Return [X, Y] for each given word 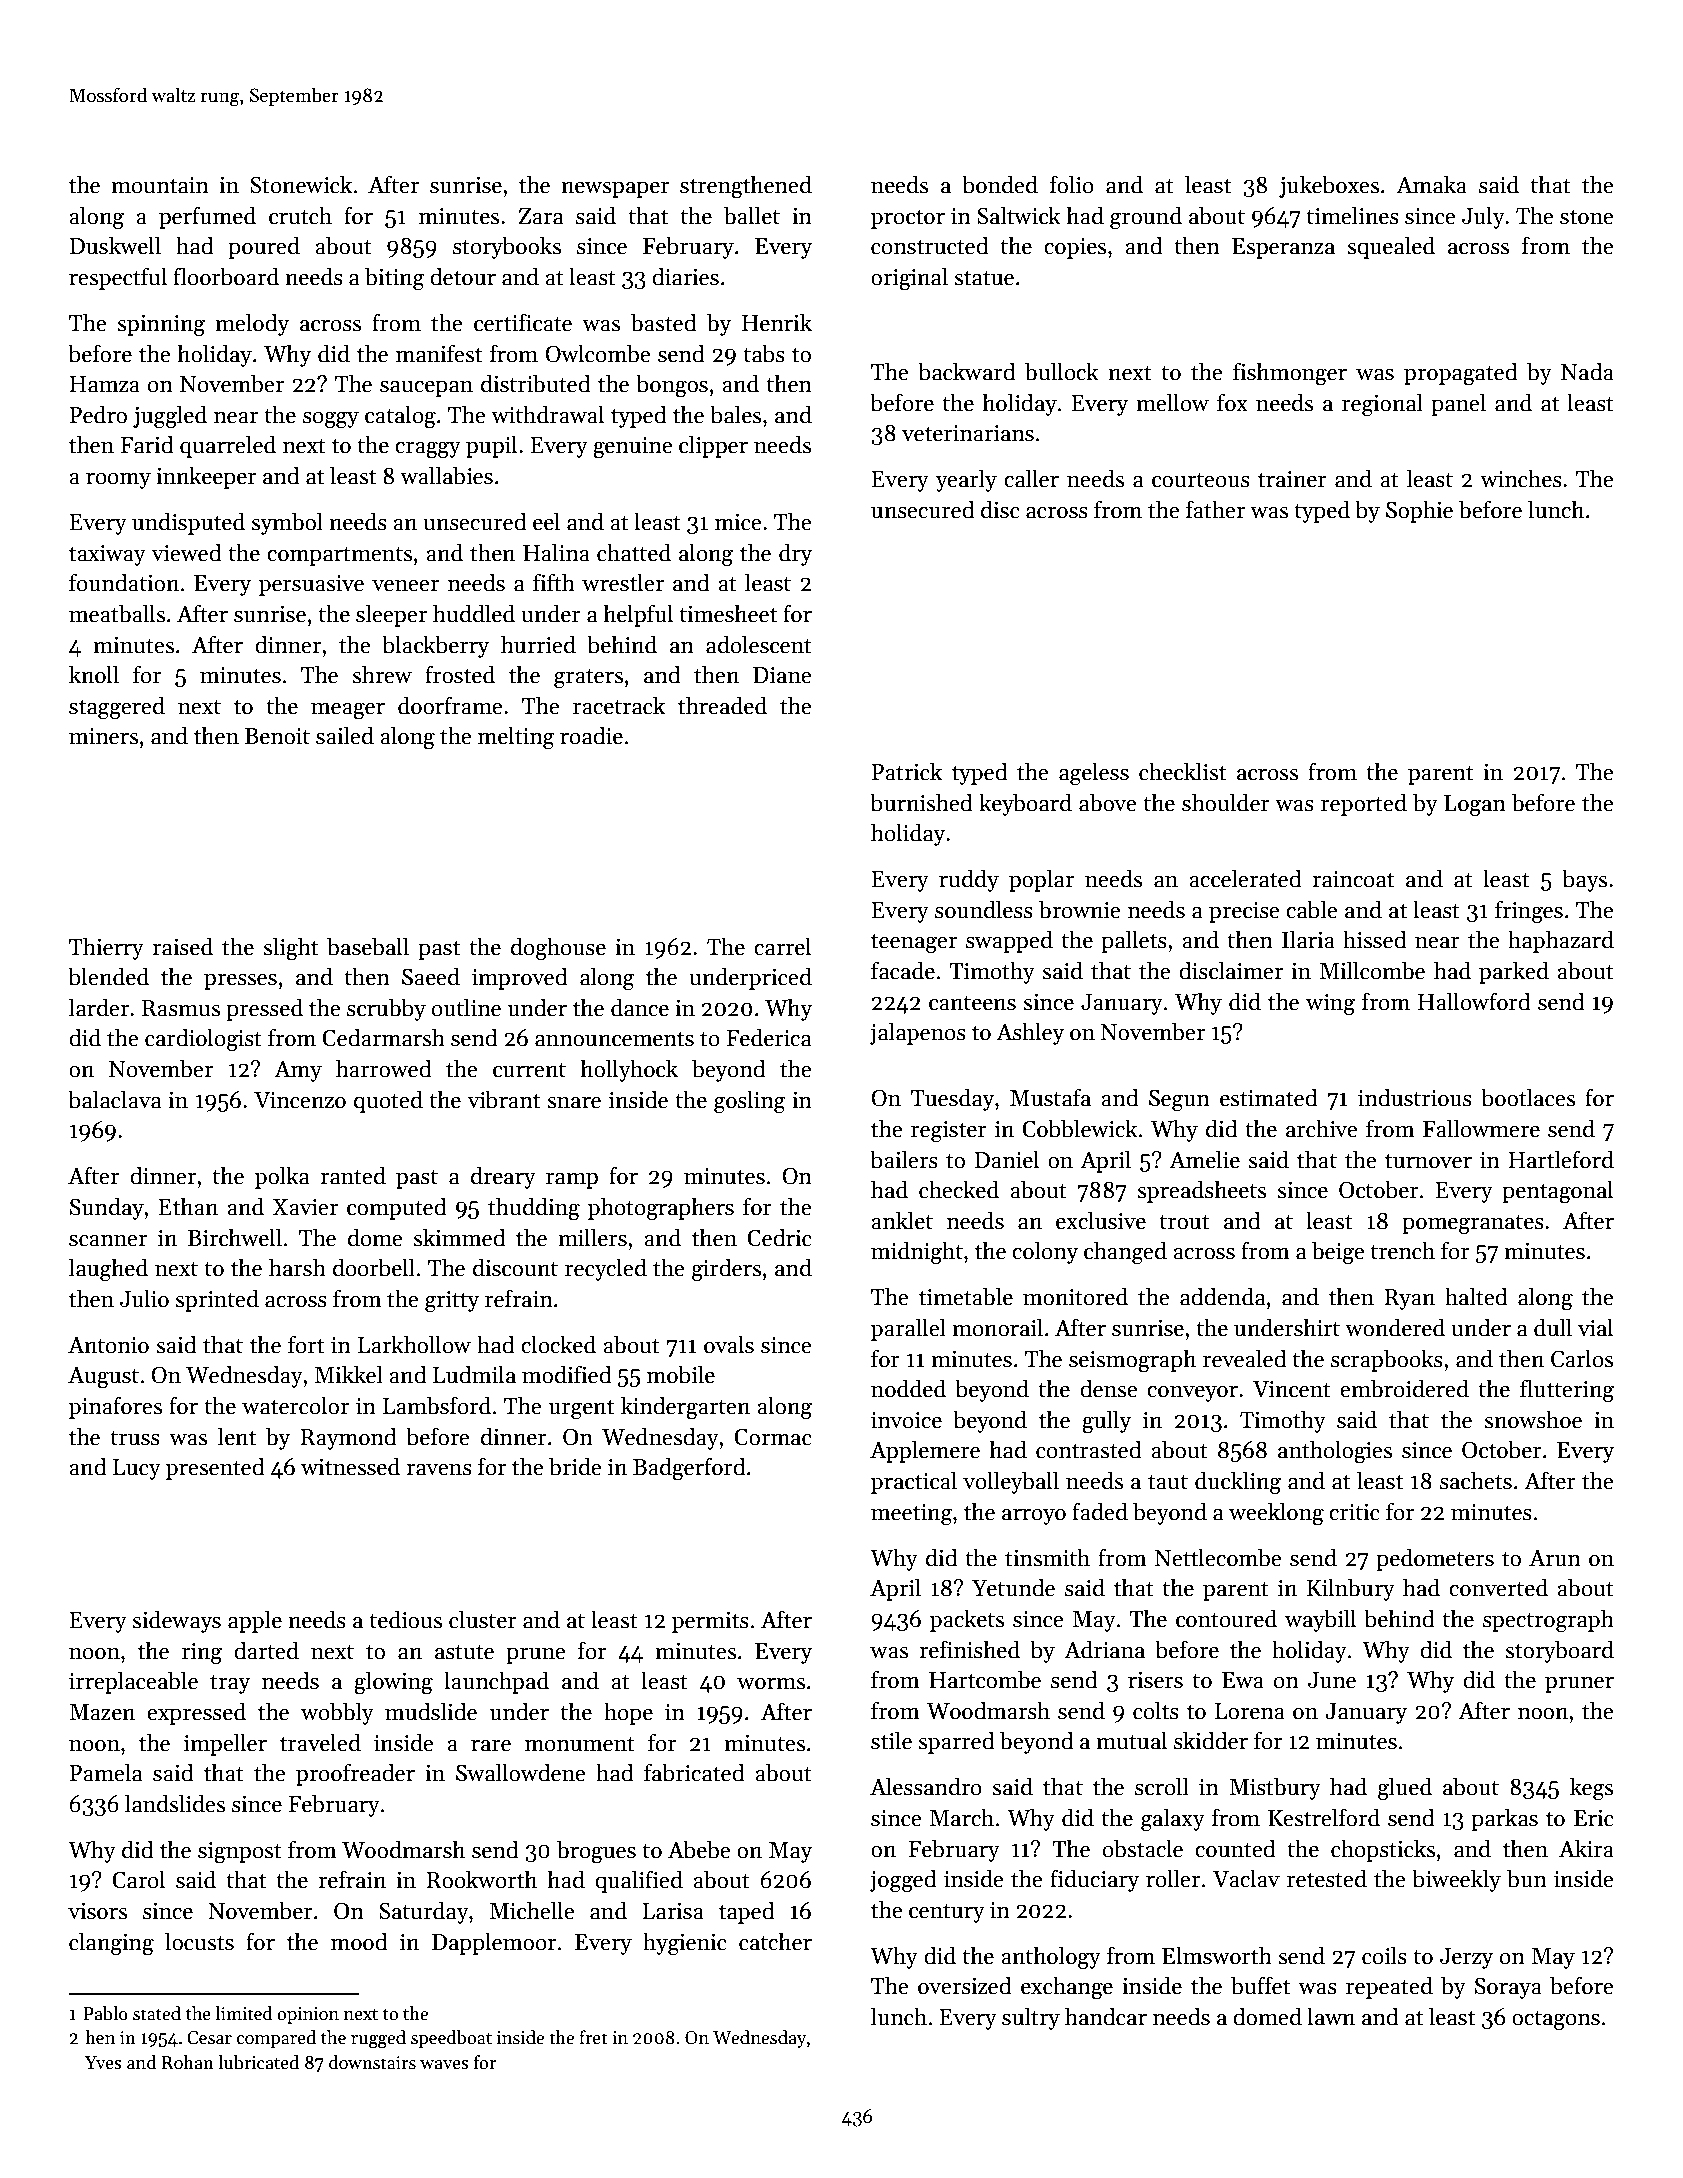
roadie [591, 735]
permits [710, 1622]
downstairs [372, 2062]
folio [1072, 184]
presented [215, 1468]
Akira [1586, 1848]
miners [103, 736]
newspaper [615, 190]
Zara [541, 216]
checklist [1182, 771]
